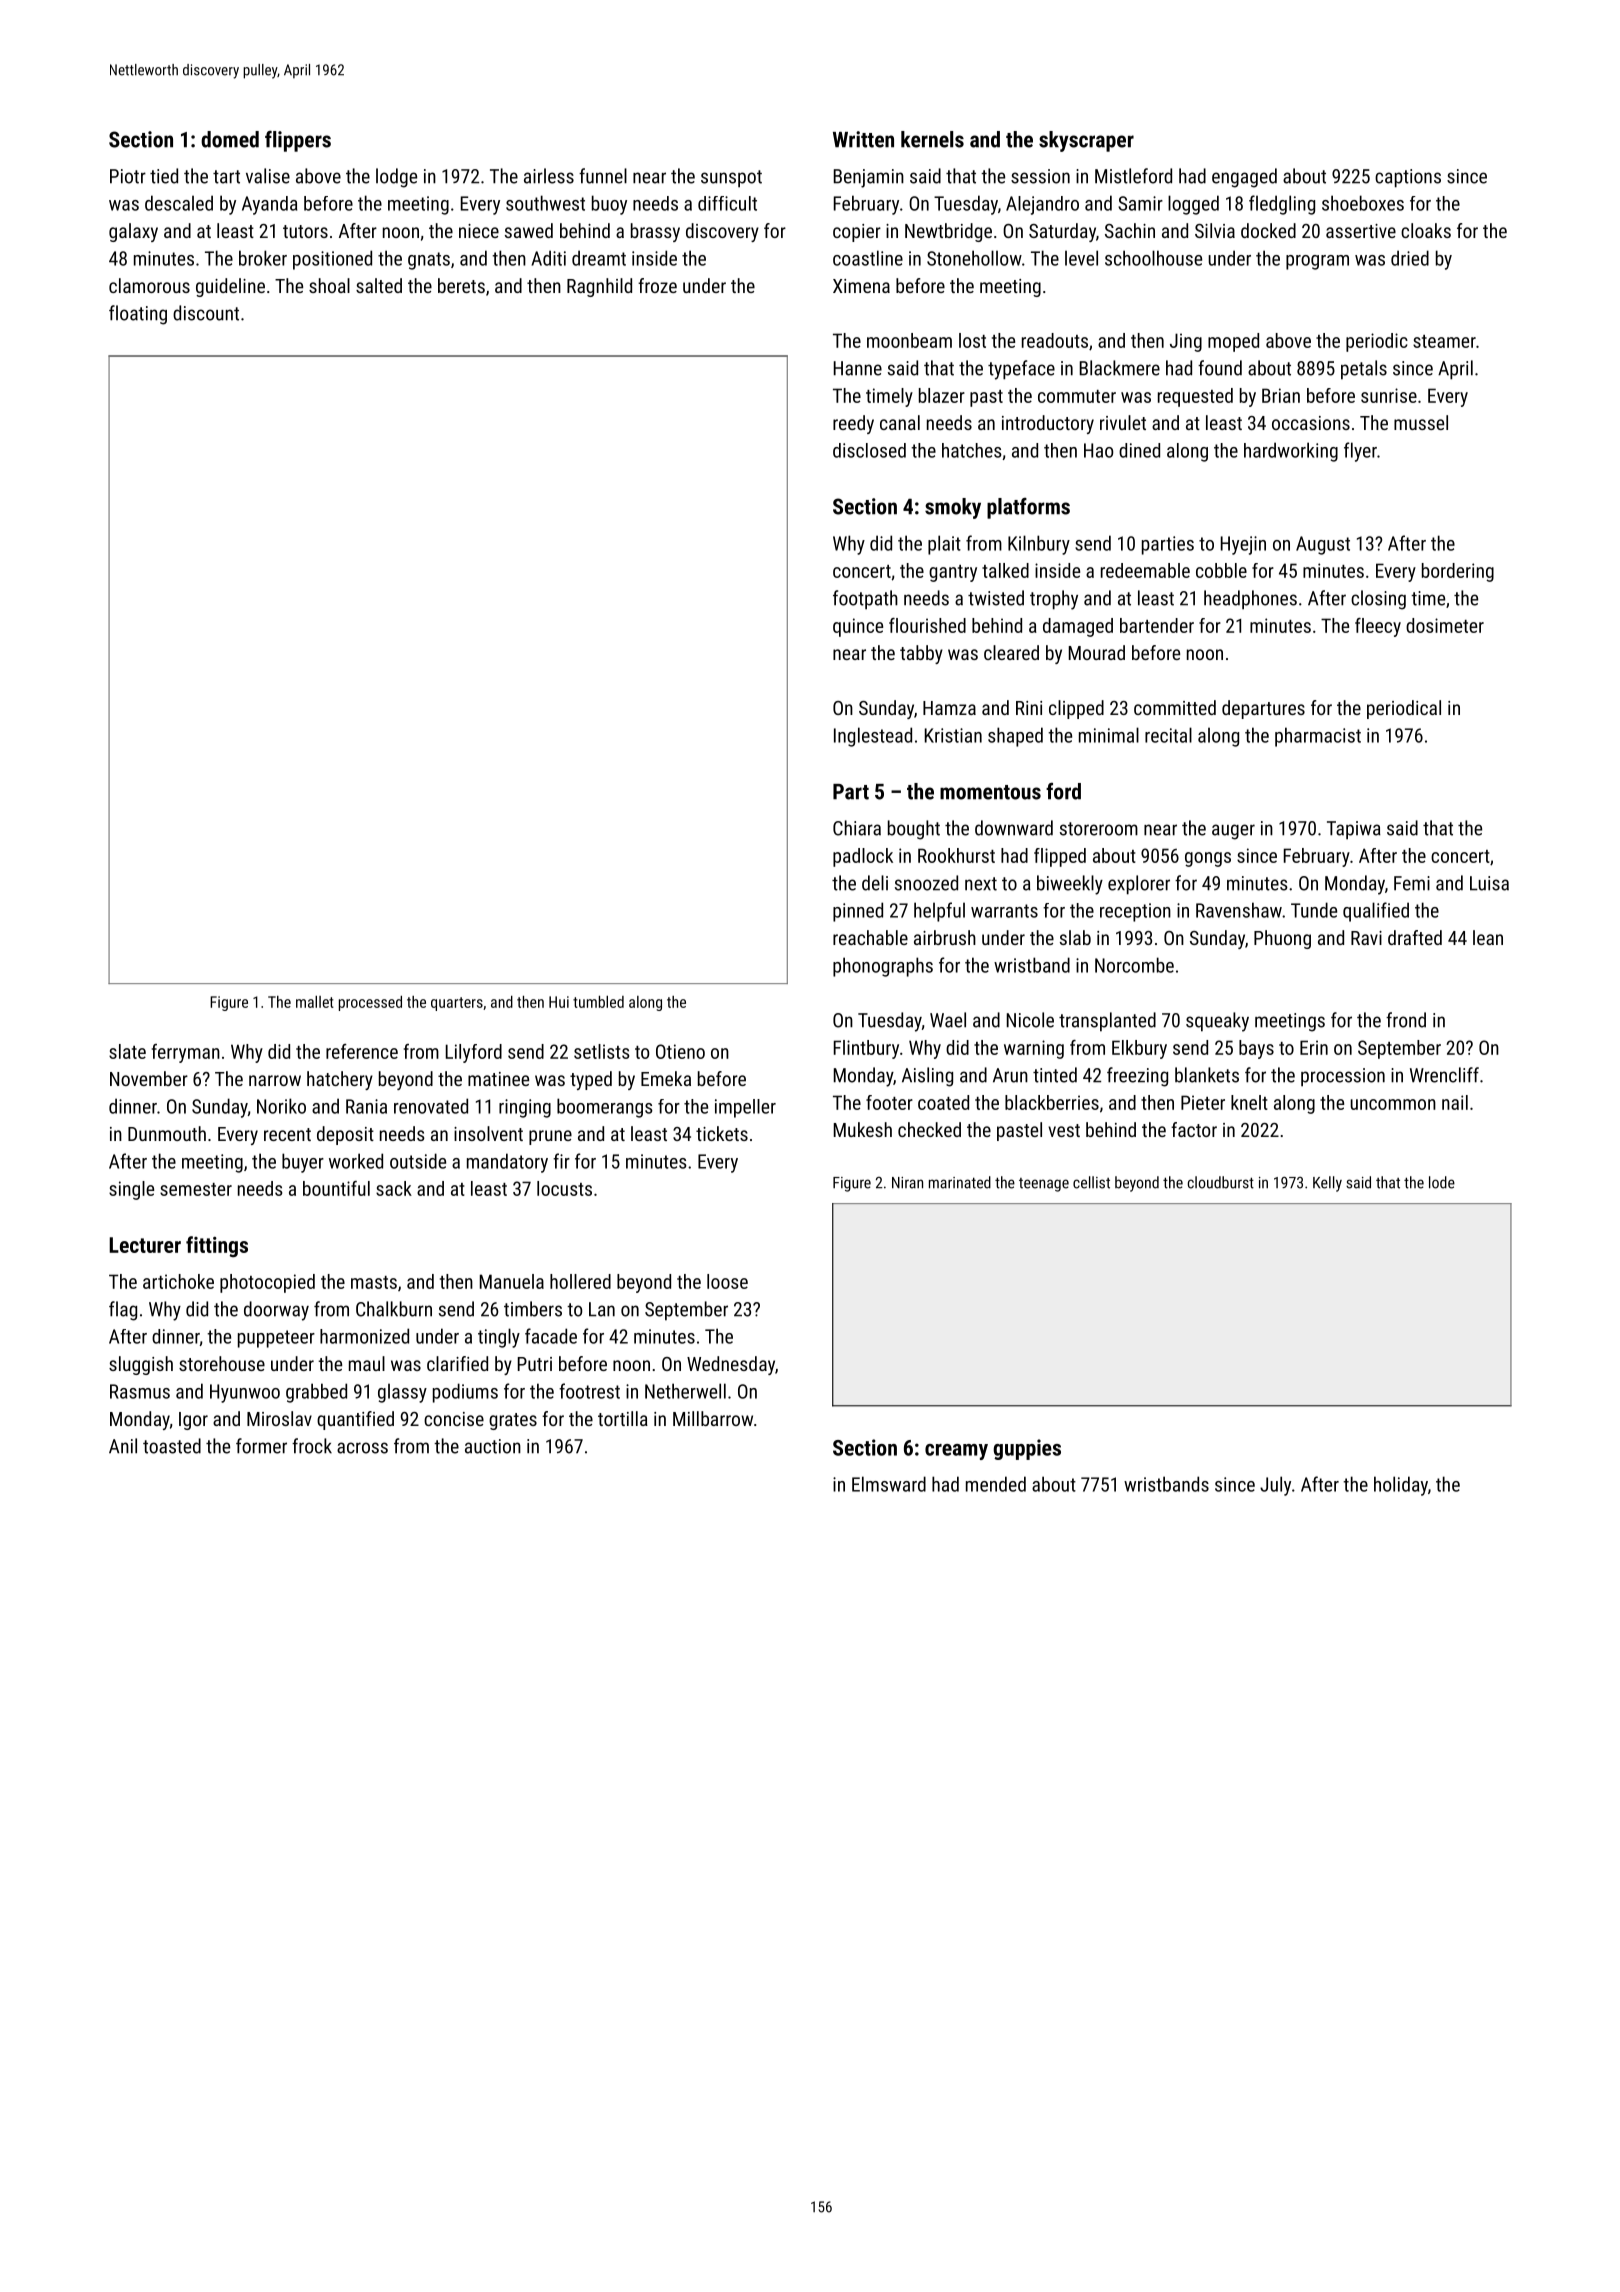  What do you see at coordinates (315, 1002) in the screenshot?
I see `mallet` at bounding box center [315, 1002].
